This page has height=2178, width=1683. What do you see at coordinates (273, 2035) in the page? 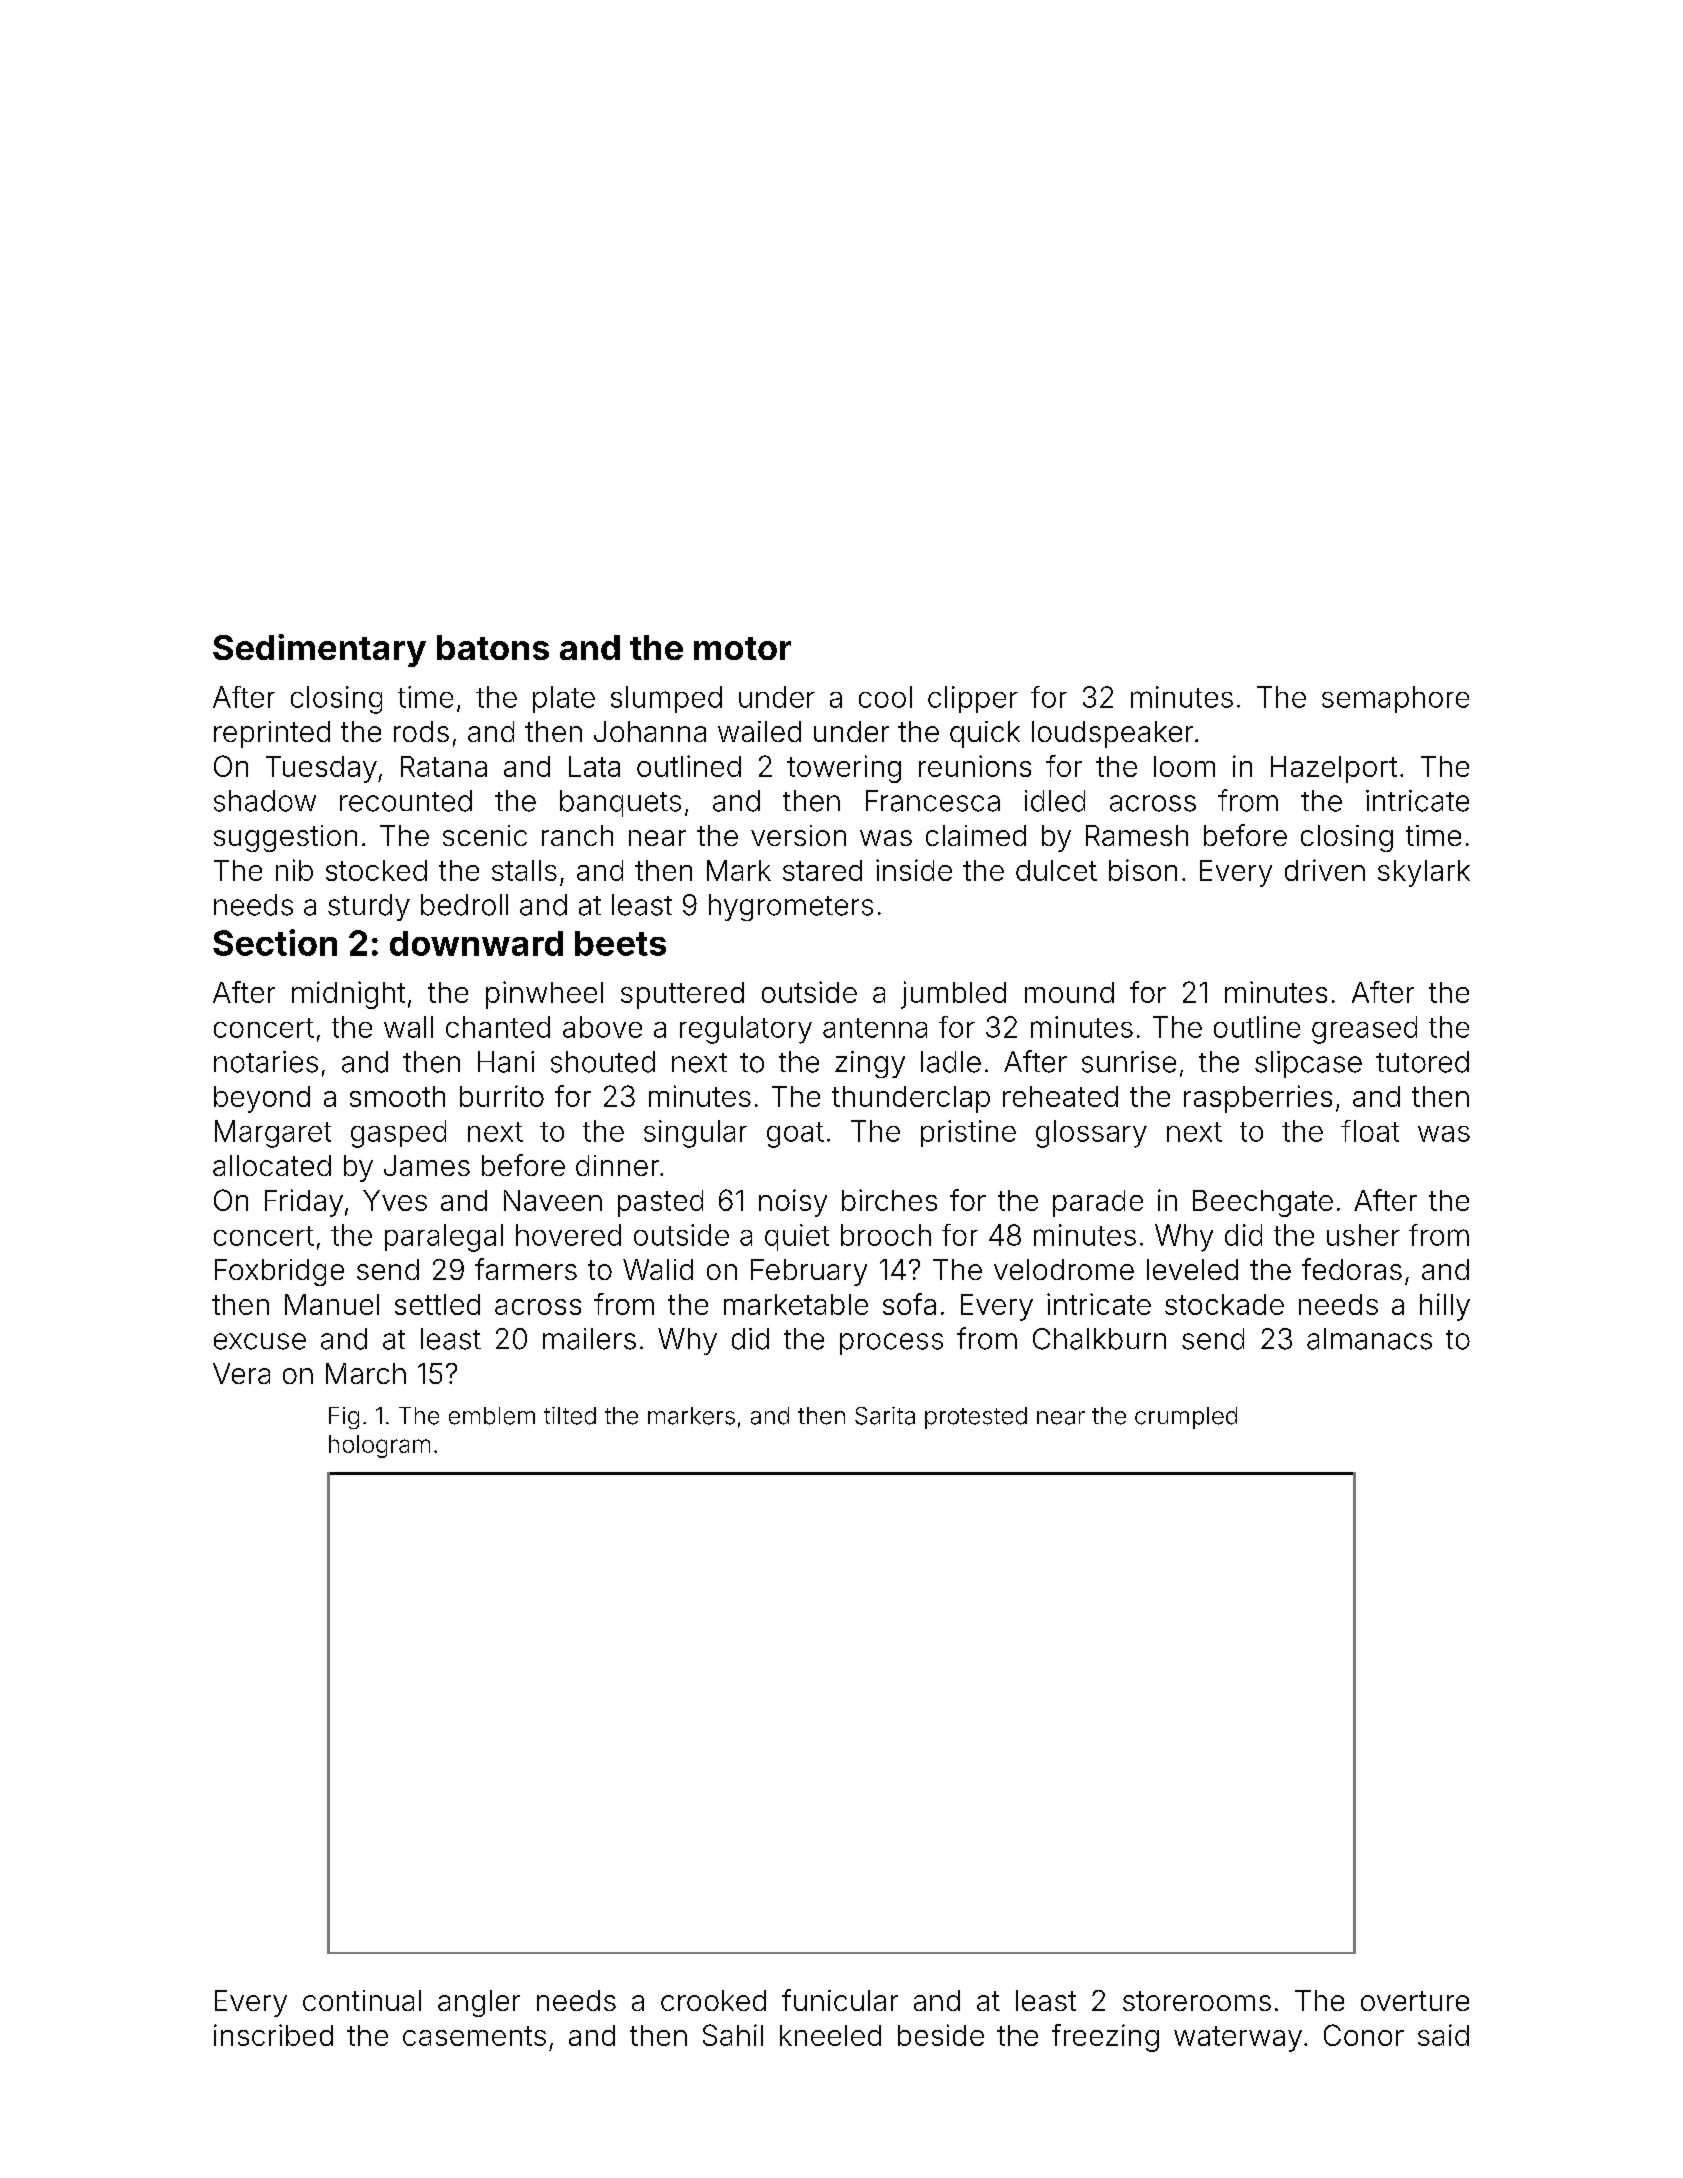
I see `inscribed` at bounding box center [273, 2035].
